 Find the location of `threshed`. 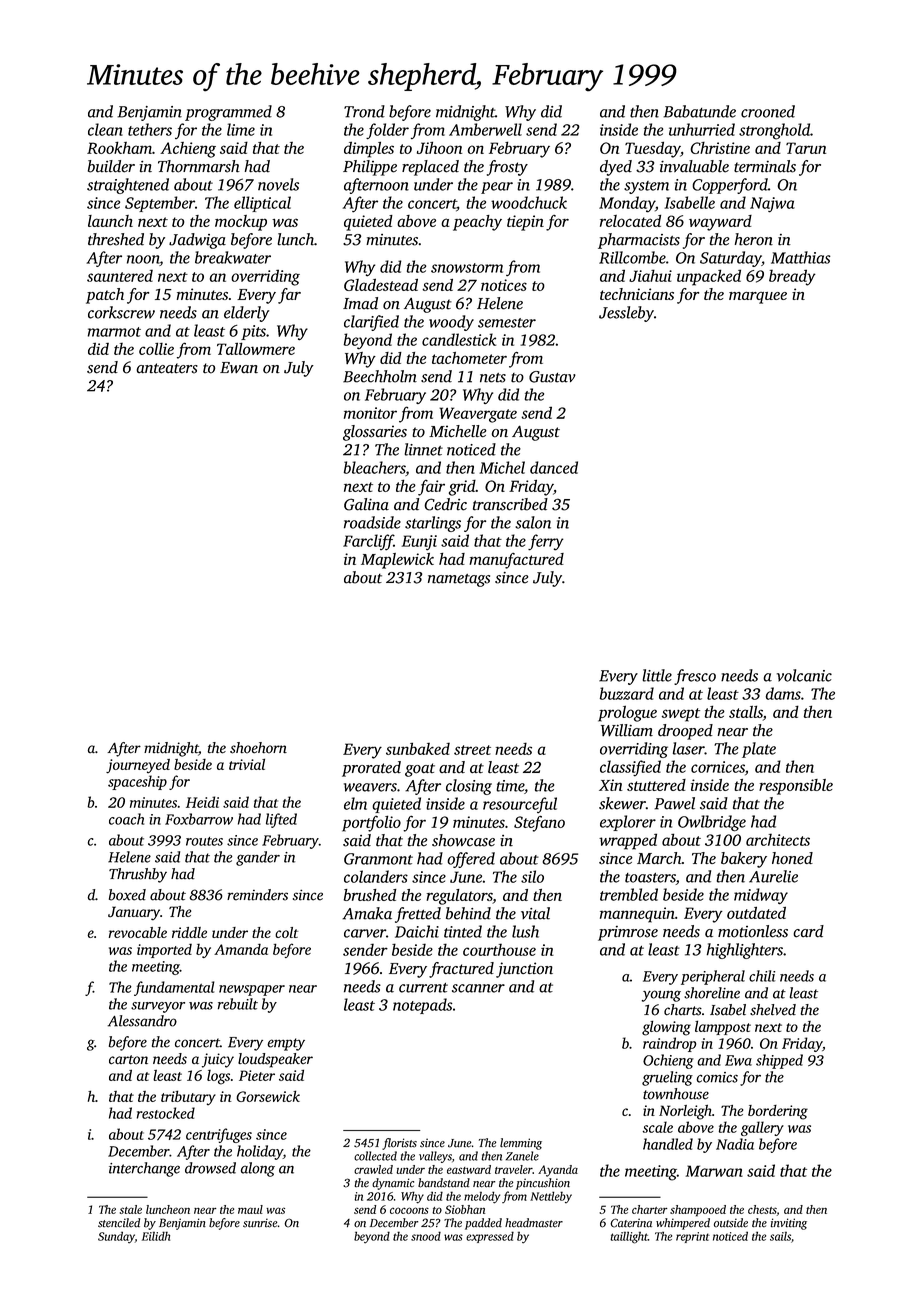

threshed is located at coordinates (116, 239).
